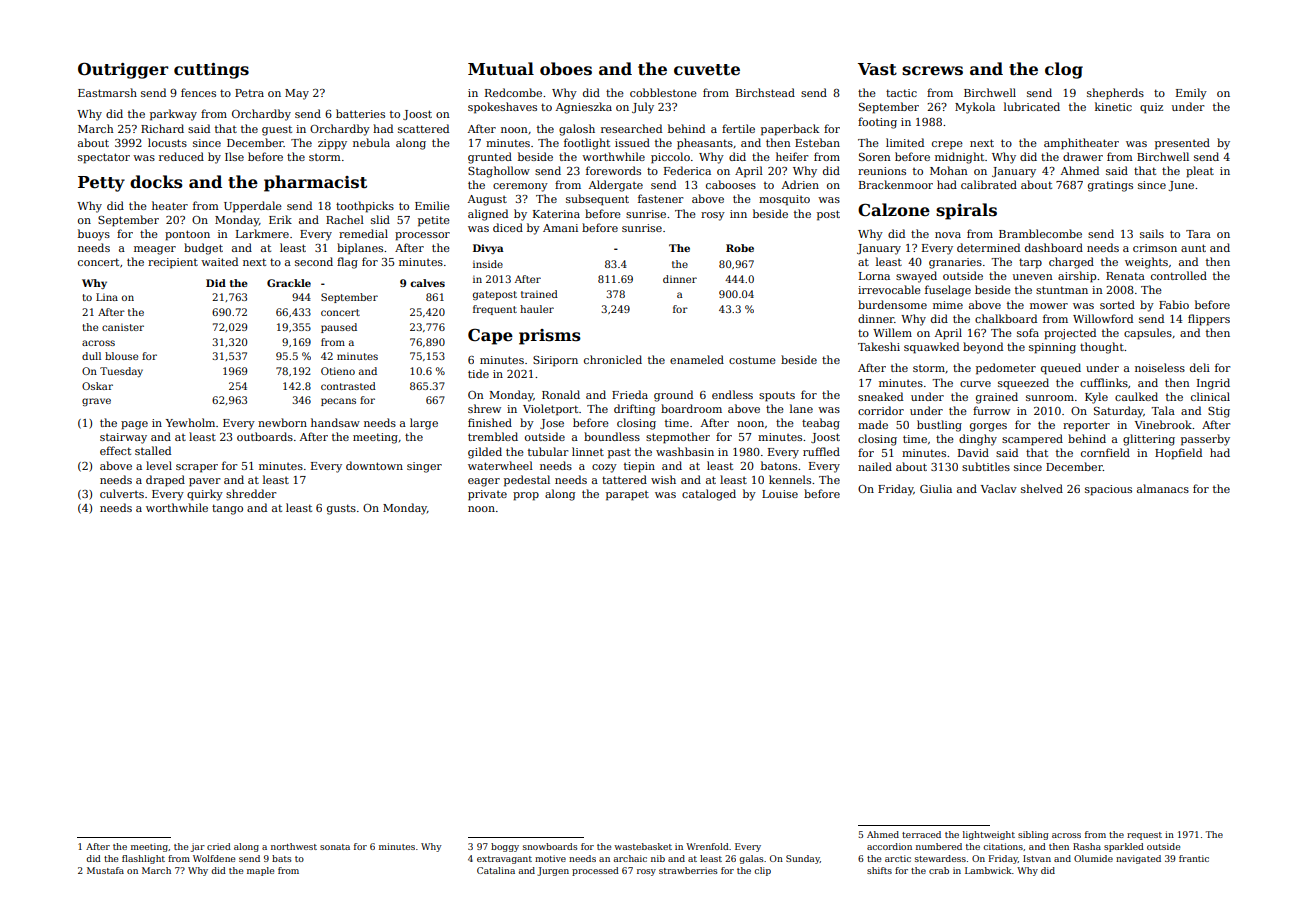 Image resolution: width=1308 pixels, height=924 pixels. I want to click on Hopfield, so click(1178, 454).
